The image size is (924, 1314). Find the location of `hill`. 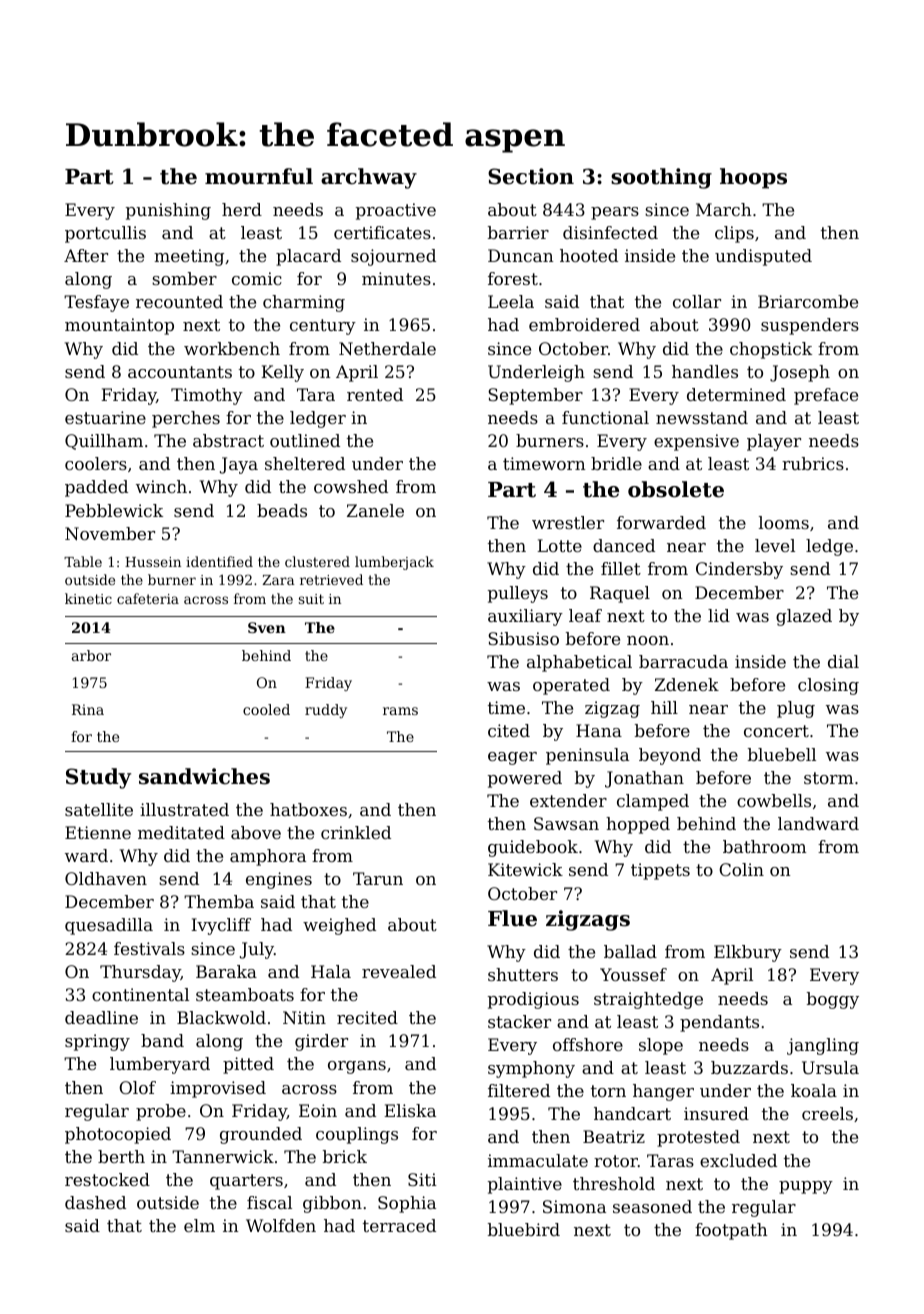

hill is located at coordinates (664, 707).
